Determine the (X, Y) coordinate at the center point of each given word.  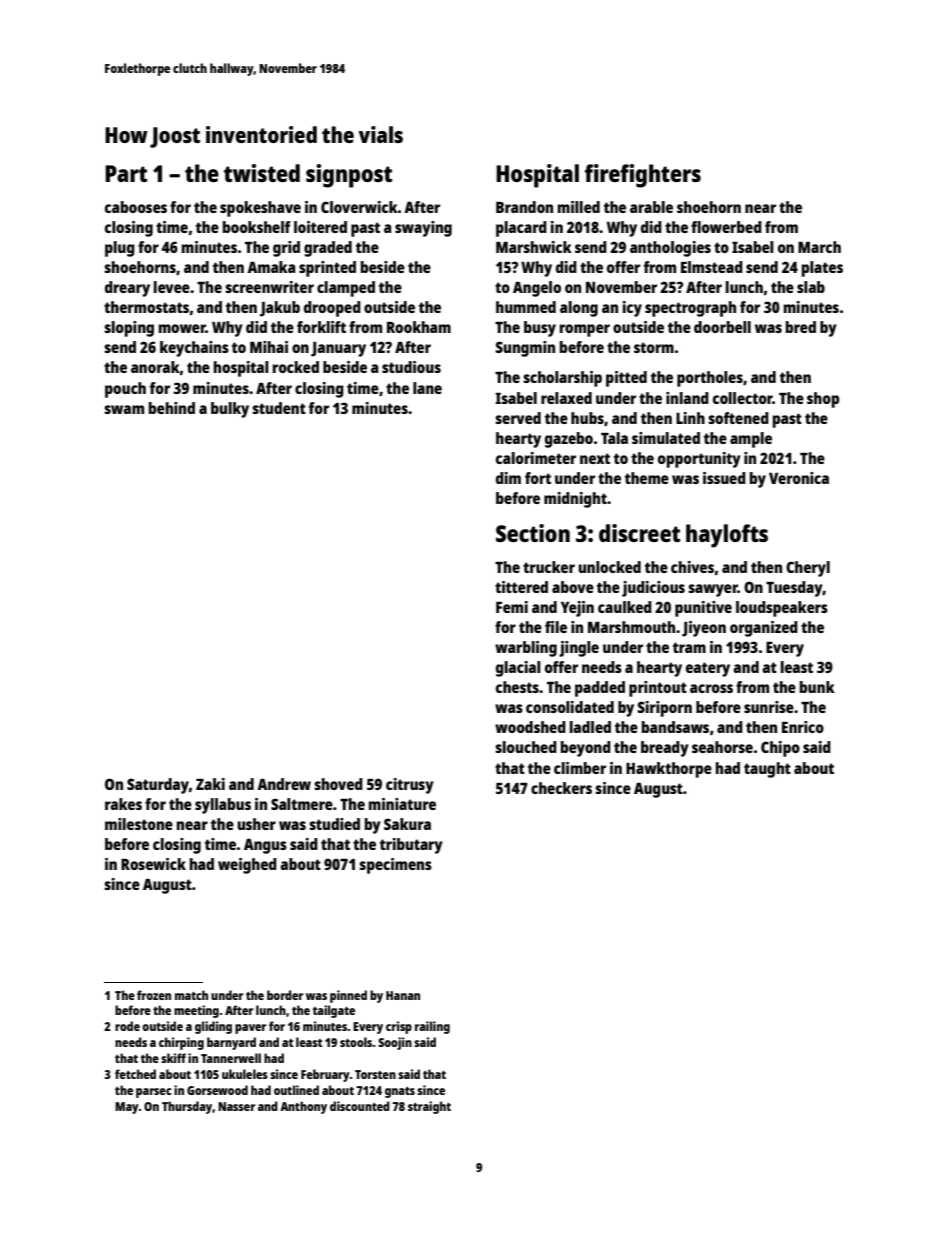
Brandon (524, 207)
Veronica (799, 478)
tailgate (333, 1011)
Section (533, 533)
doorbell (722, 327)
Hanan (403, 995)
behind (172, 408)
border (285, 995)
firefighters (643, 176)
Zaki (210, 784)
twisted (262, 173)
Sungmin (525, 349)
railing (432, 1027)
